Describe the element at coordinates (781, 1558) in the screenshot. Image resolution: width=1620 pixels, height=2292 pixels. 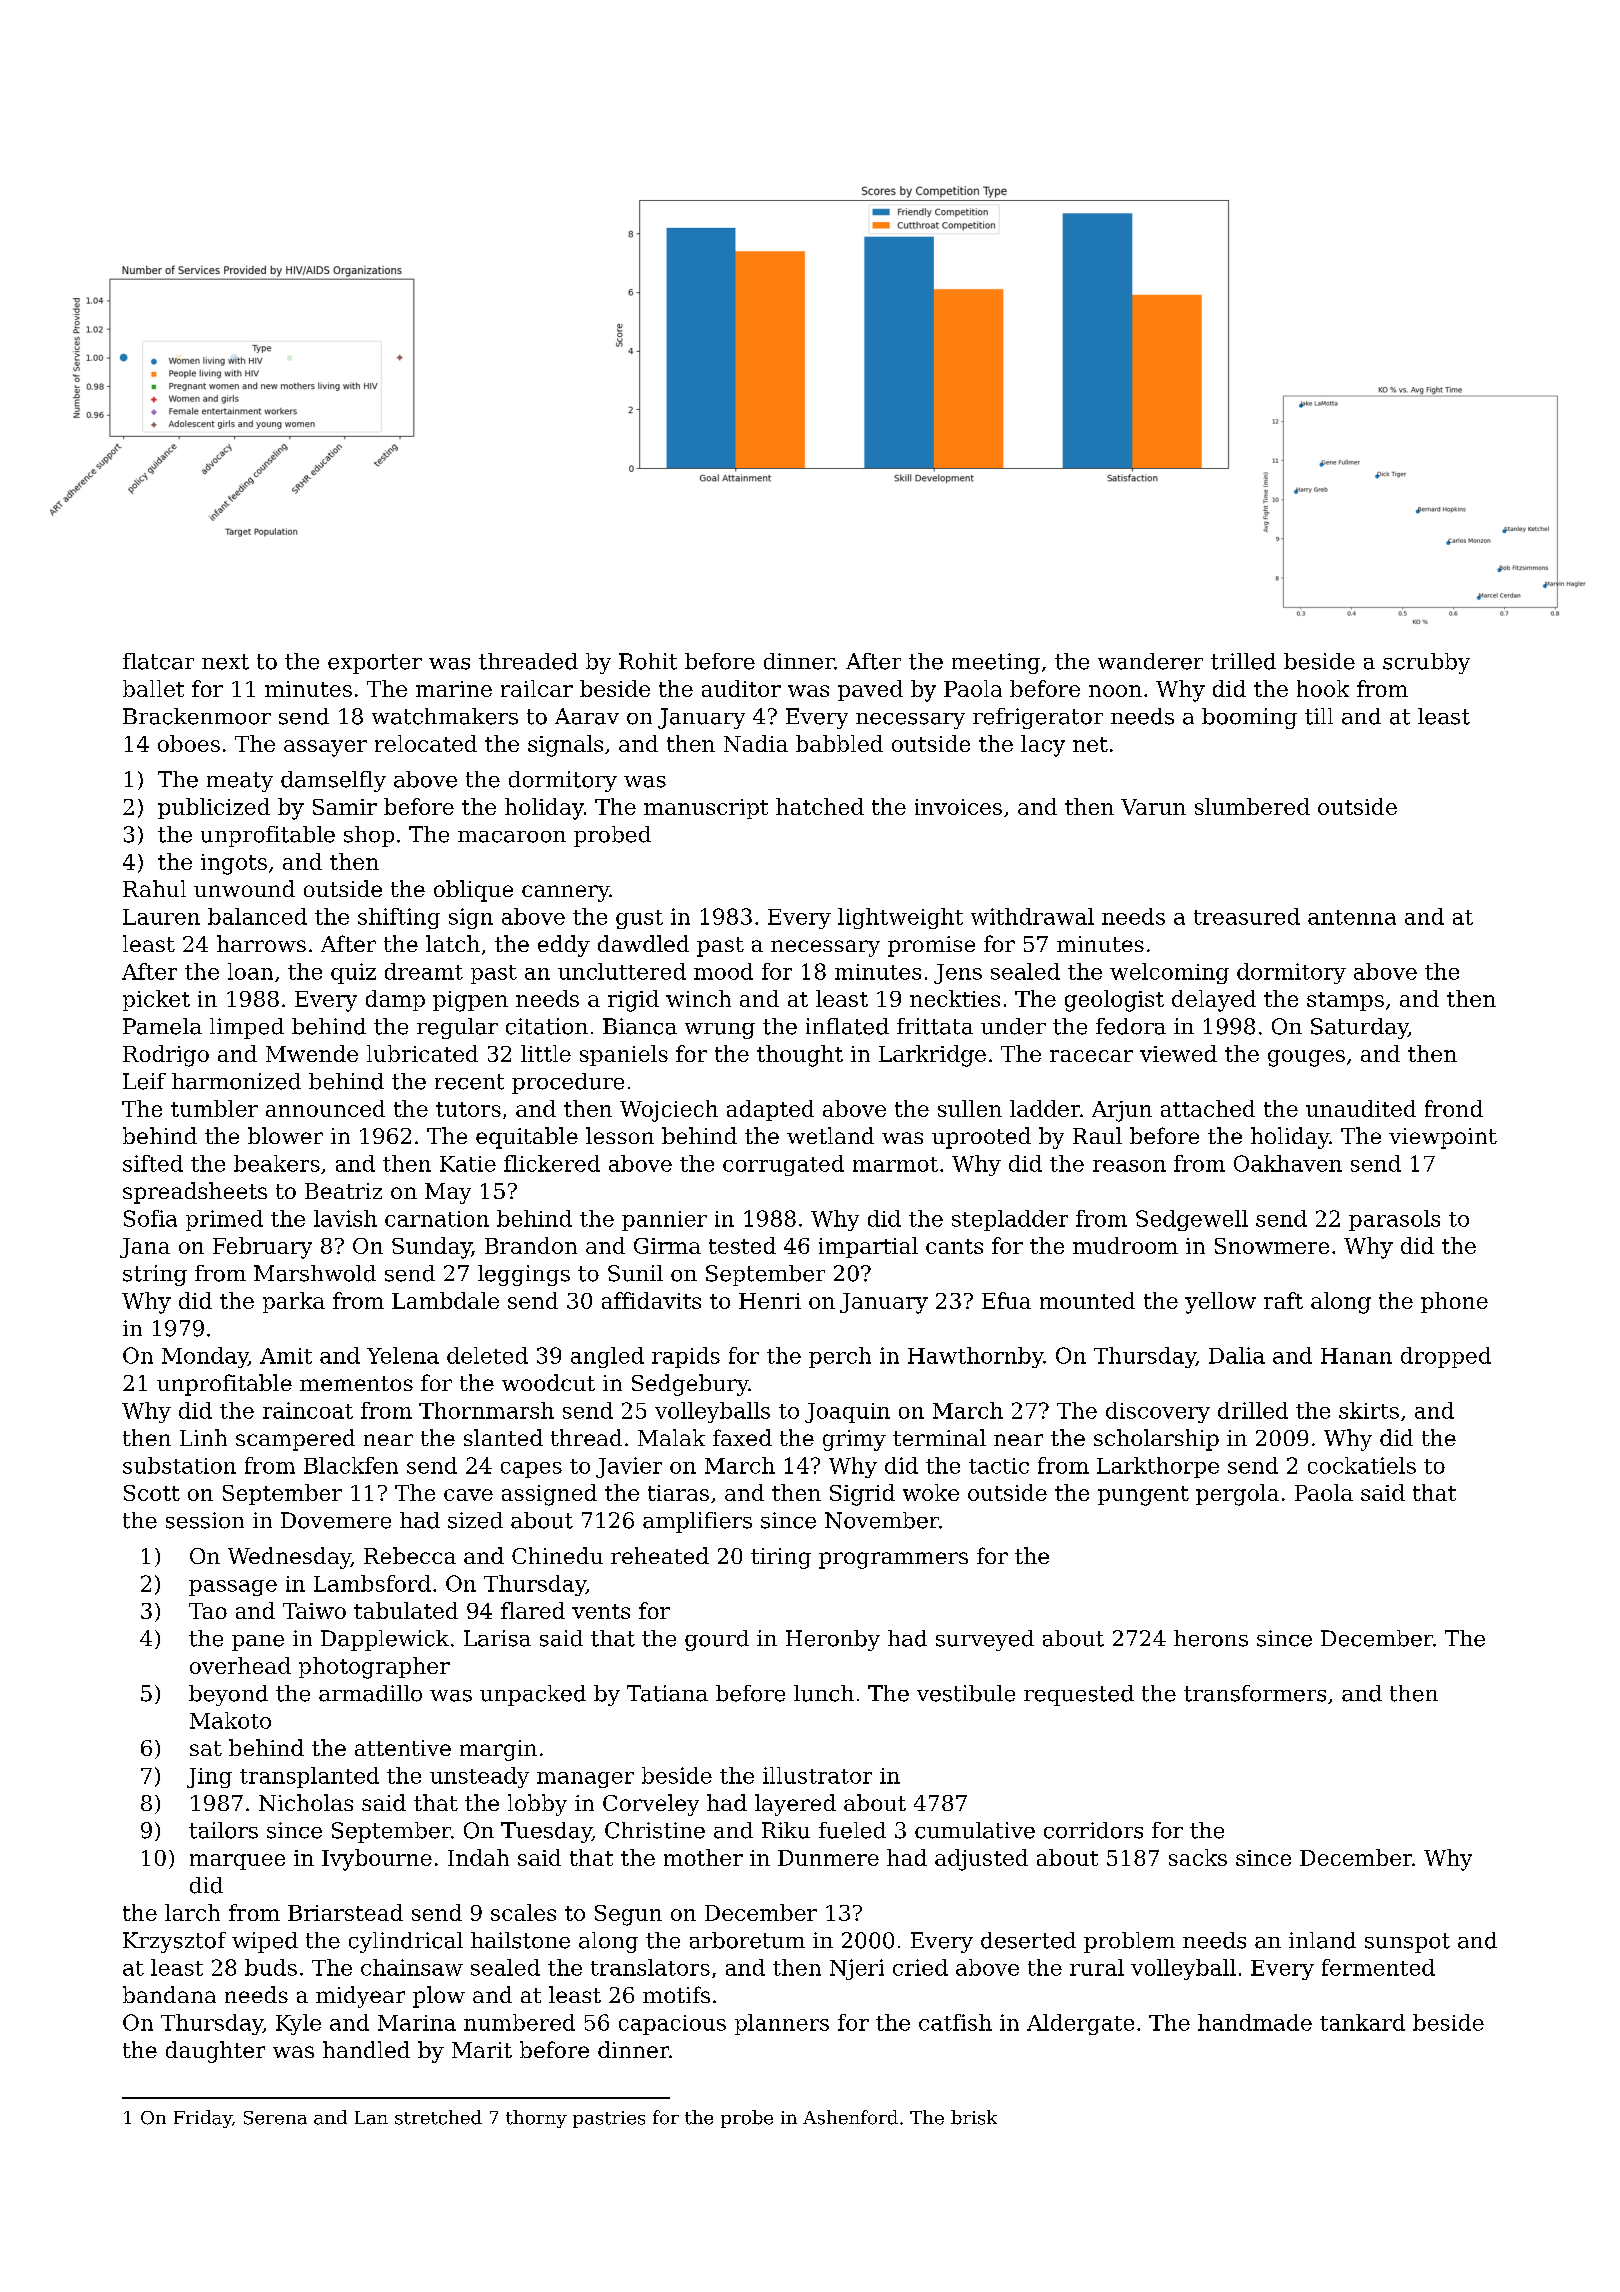
I see `tiring` at that location.
